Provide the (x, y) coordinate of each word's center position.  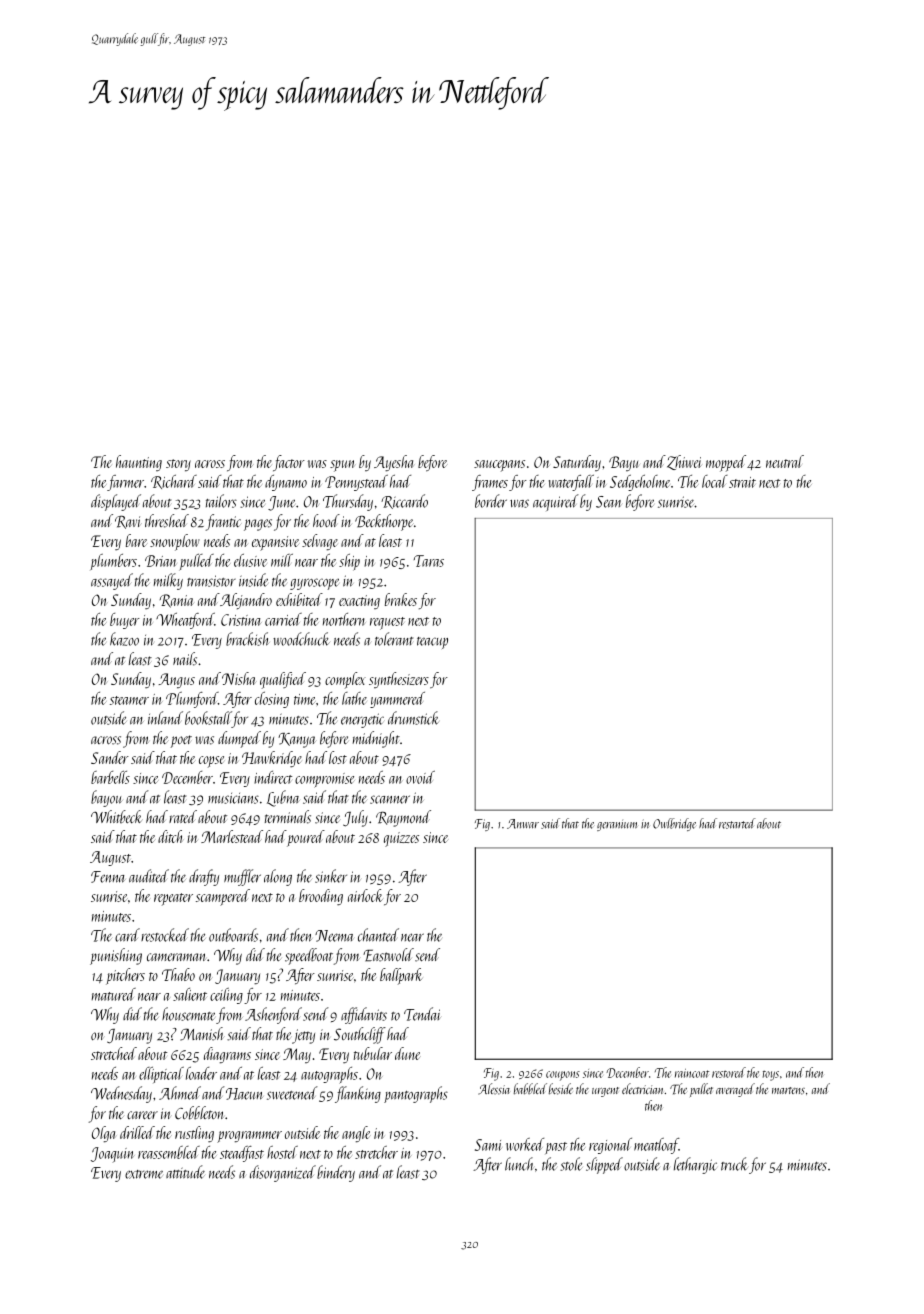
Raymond (403, 818)
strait (742, 482)
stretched (114, 1053)
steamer (129, 700)
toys (771, 1076)
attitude (185, 1172)
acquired (556, 502)
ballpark (401, 976)
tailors (221, 501)
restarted (737, 823)
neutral (785, 461)
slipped (604, 1165)
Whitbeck (116, 817)
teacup (432, 643)
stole (571, 1164)
